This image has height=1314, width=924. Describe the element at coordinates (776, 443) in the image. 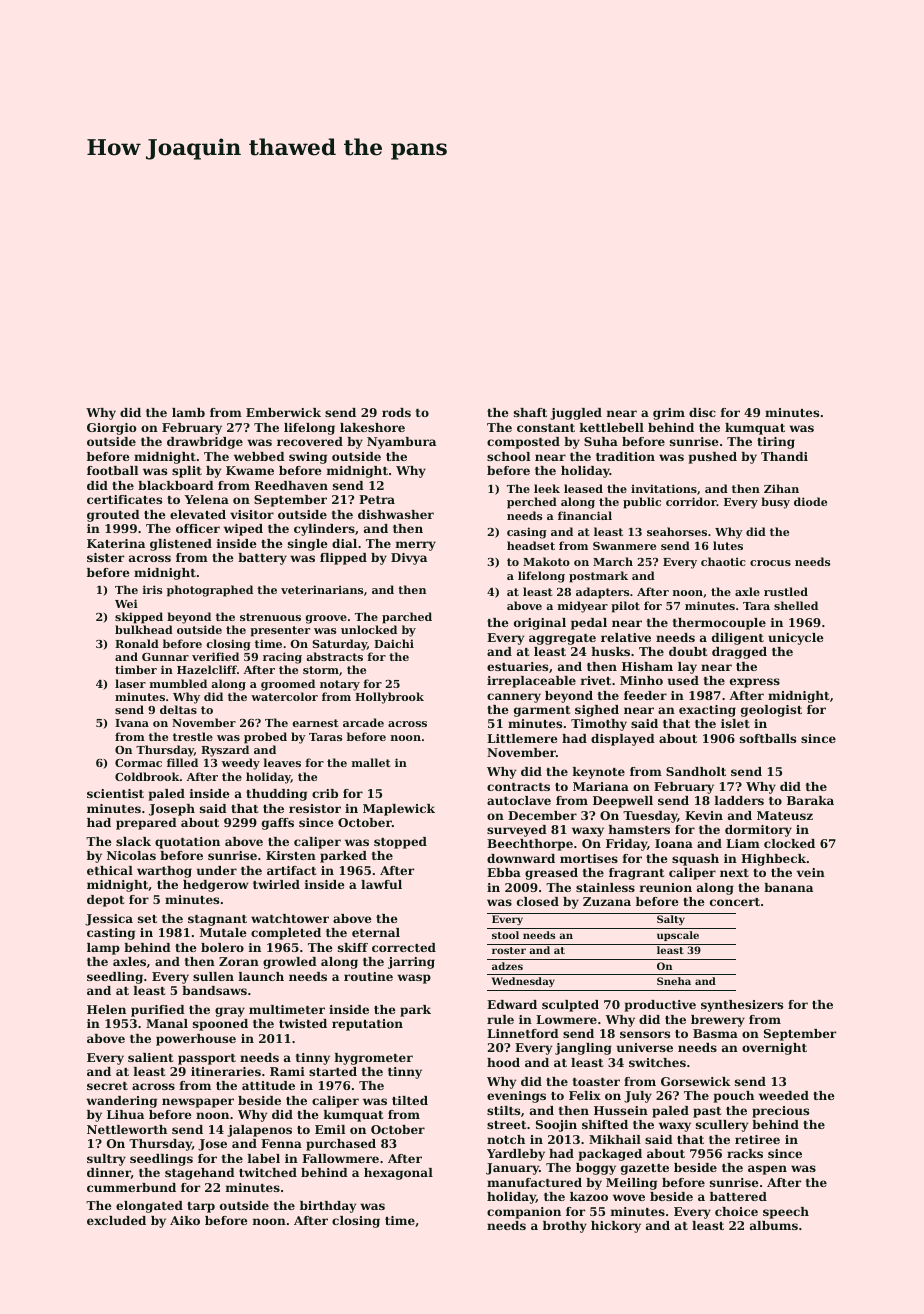

I see `tiring` at that location.
